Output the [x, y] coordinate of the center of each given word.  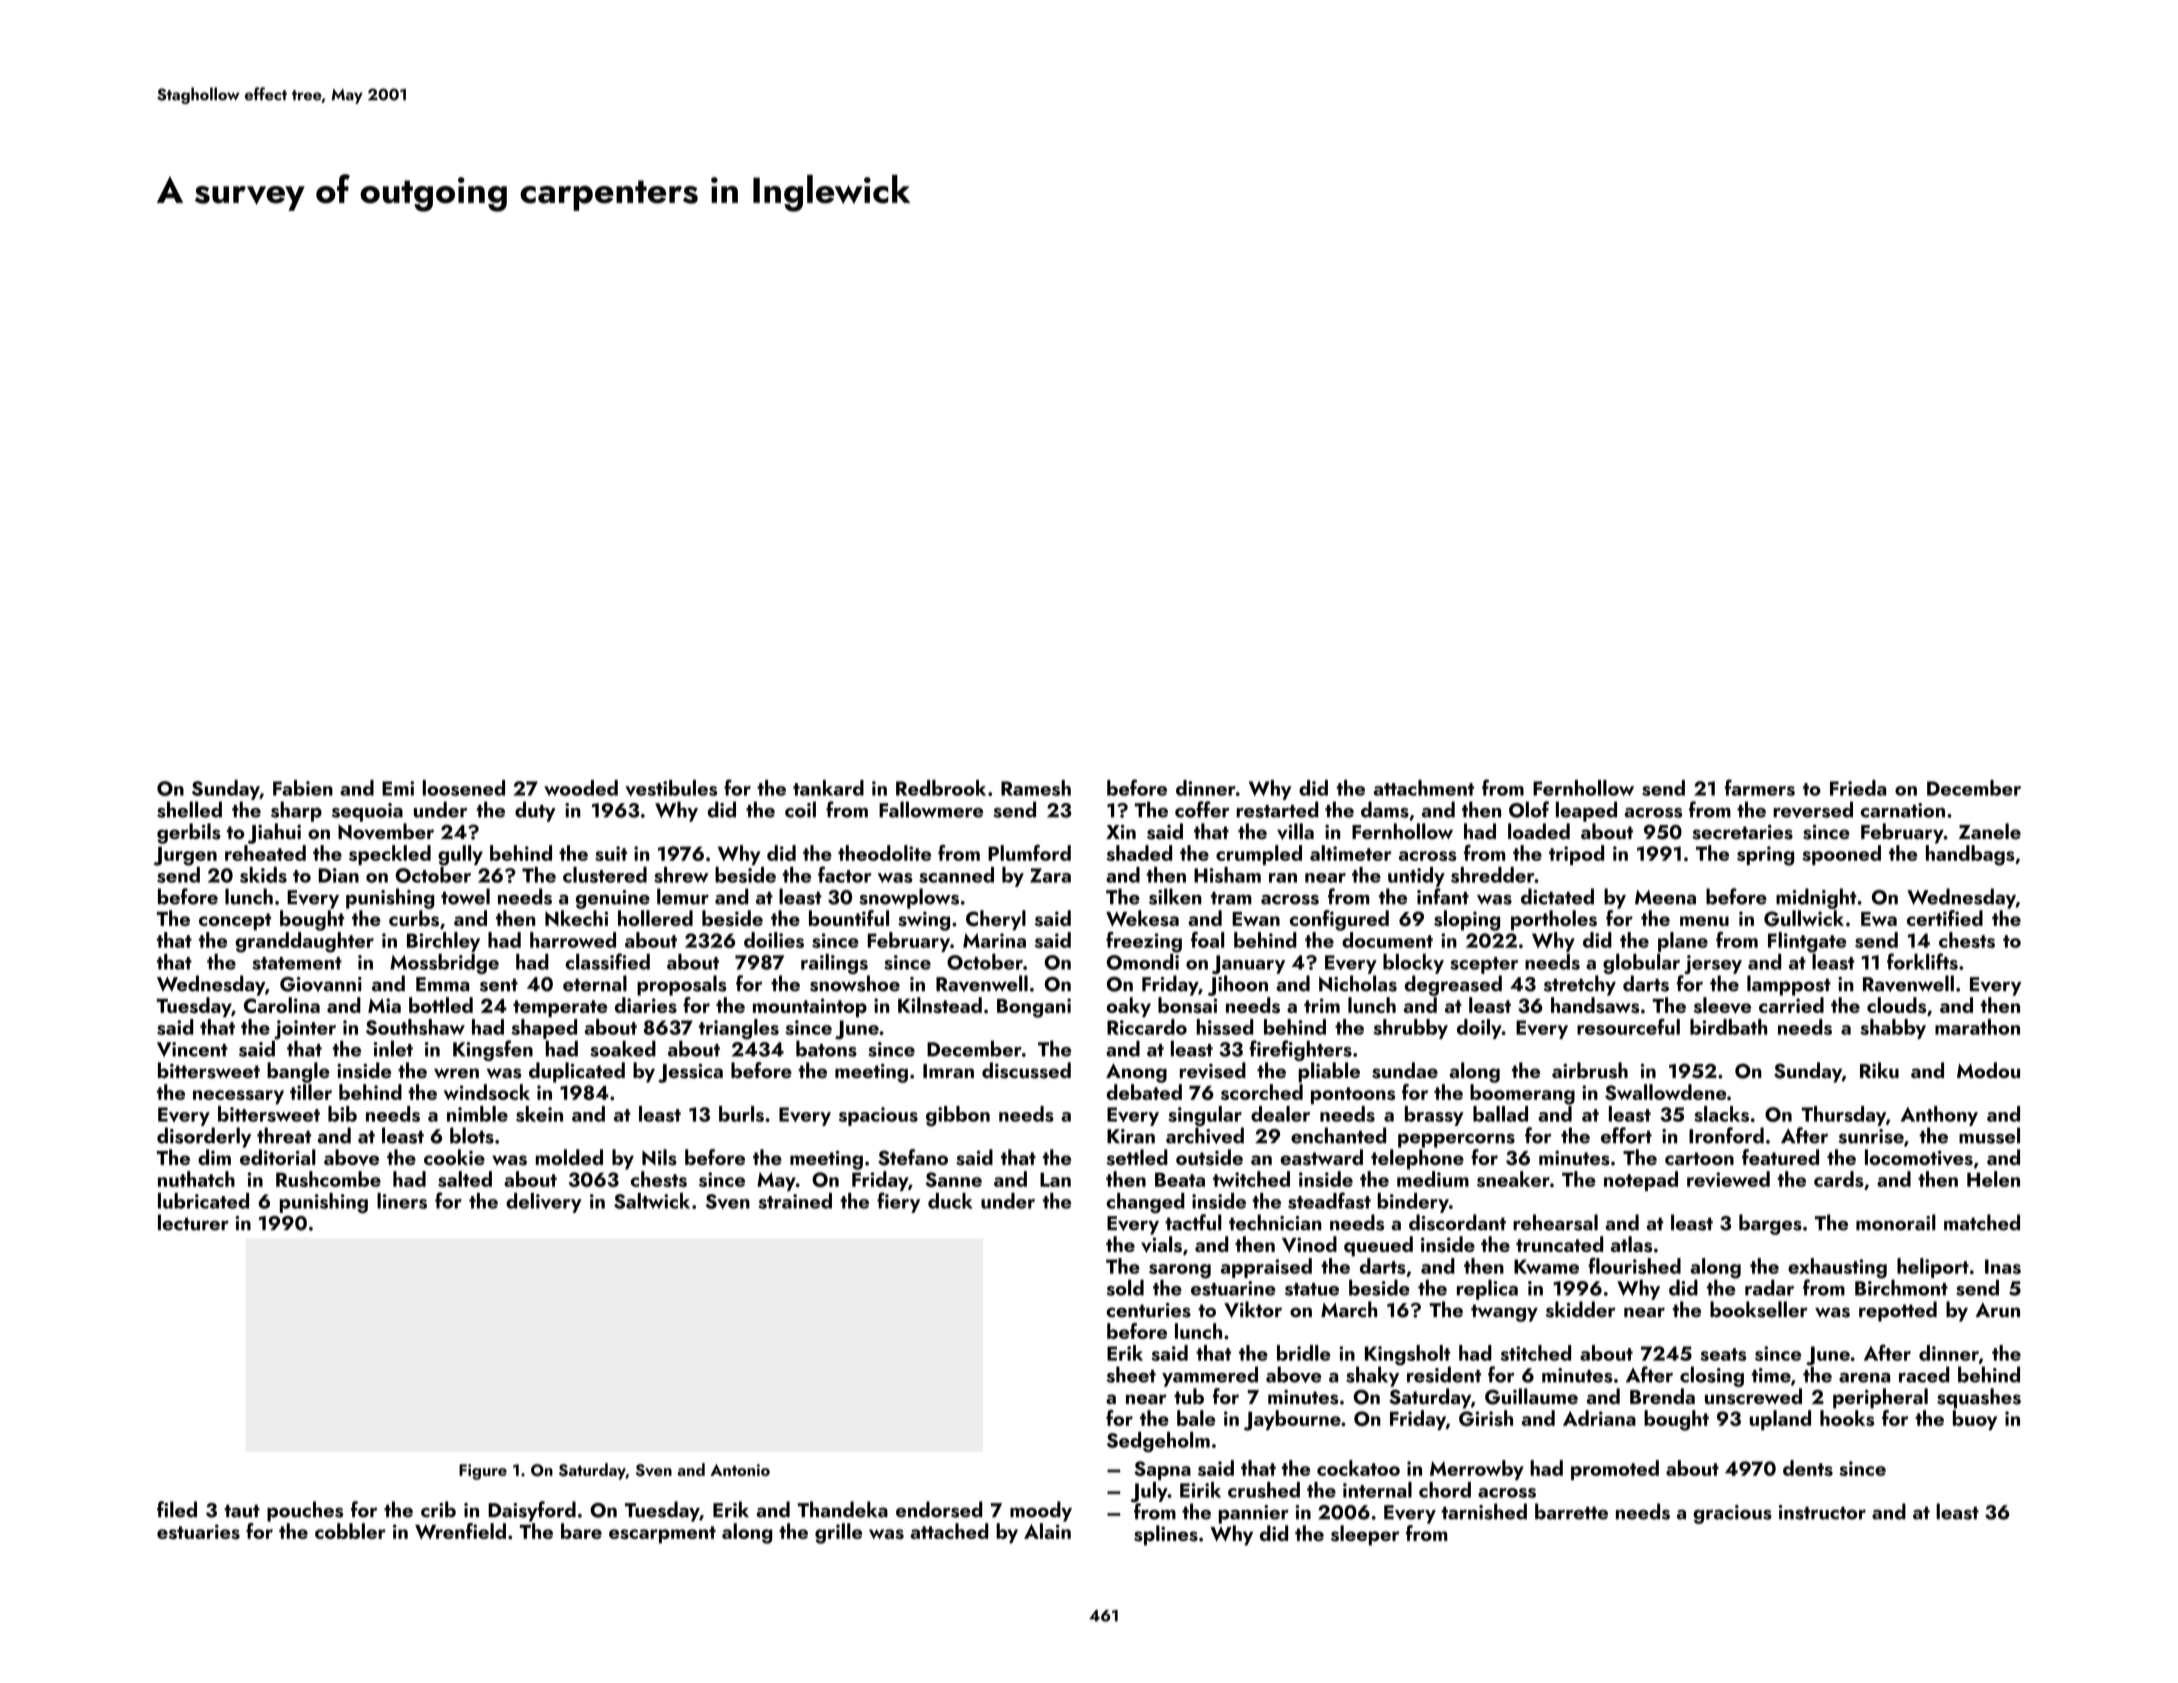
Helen [1993, 1179]
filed [177, 1509]
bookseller [1759, 1309]
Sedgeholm [1158, 1442]
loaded [1539, 831]
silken [1175, 896]
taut [242, 1511]
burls [741, 1114]
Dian [339, 875]
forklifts [1922, 961]
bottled [441, 1005]
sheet [1131, 1374]
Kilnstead [940, 1005]
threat [284, 1135]
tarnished [1484, 1511]
